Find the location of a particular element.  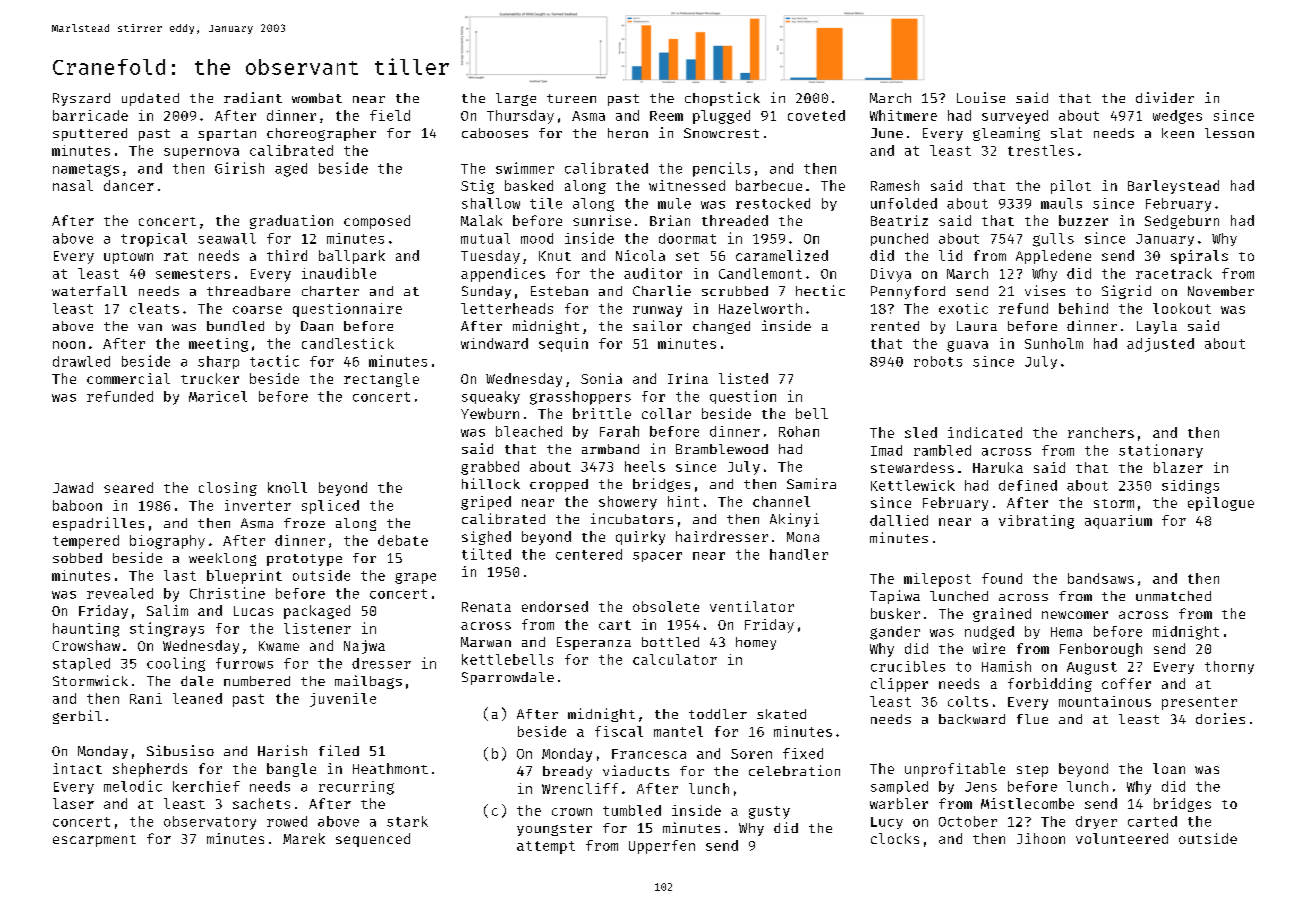

Upperfen is located at coordinates (662, 847).
